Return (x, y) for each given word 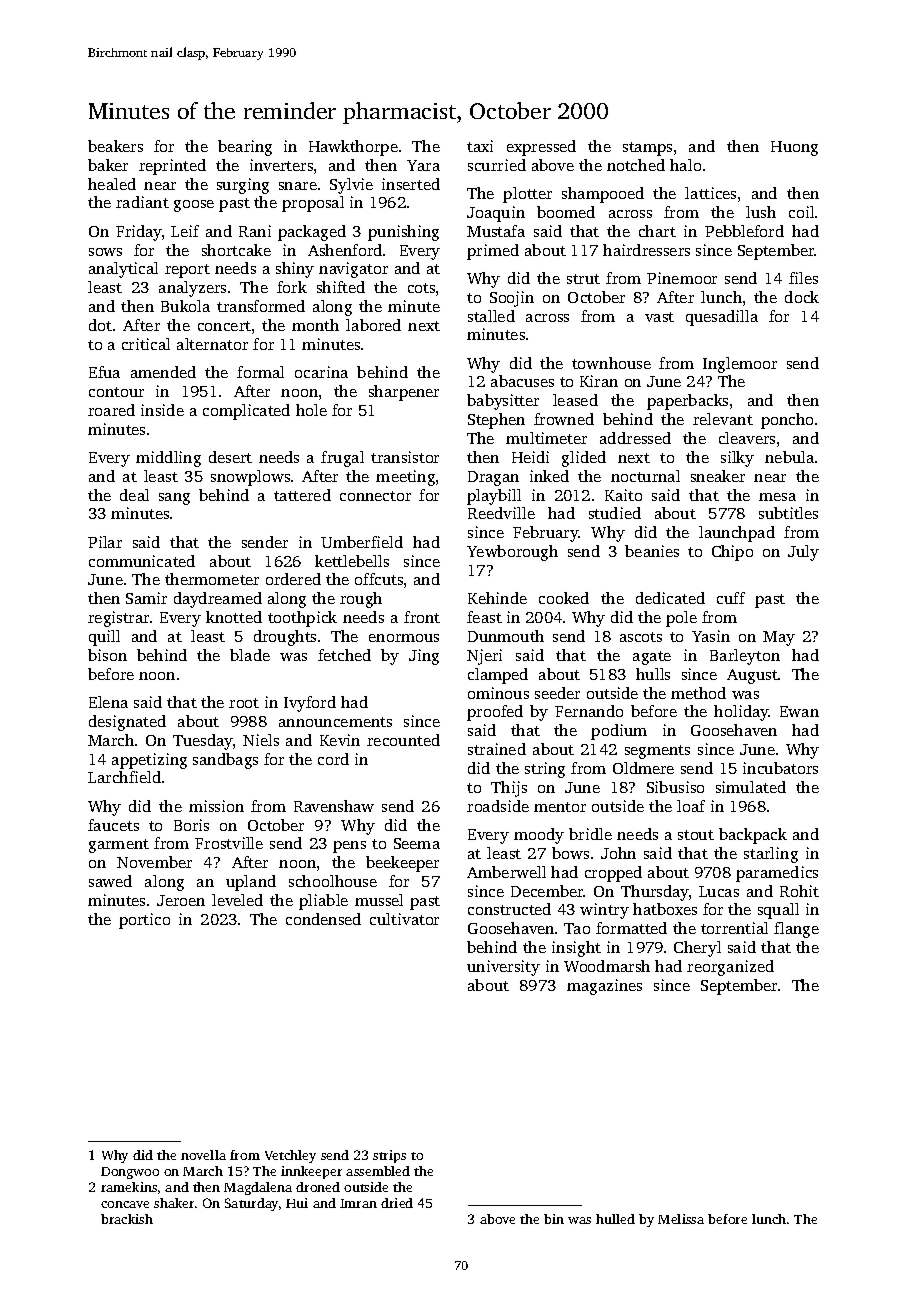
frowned (564, 419)
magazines (604, 987)
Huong (794, 148)
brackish (127, 1219)
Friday (139, 233)
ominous (498, 693)
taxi (480, 146)
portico (144, 921)
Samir (146, 598)
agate (652, 658)
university (503, 968)
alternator (212, 344)
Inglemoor (740, 365)
